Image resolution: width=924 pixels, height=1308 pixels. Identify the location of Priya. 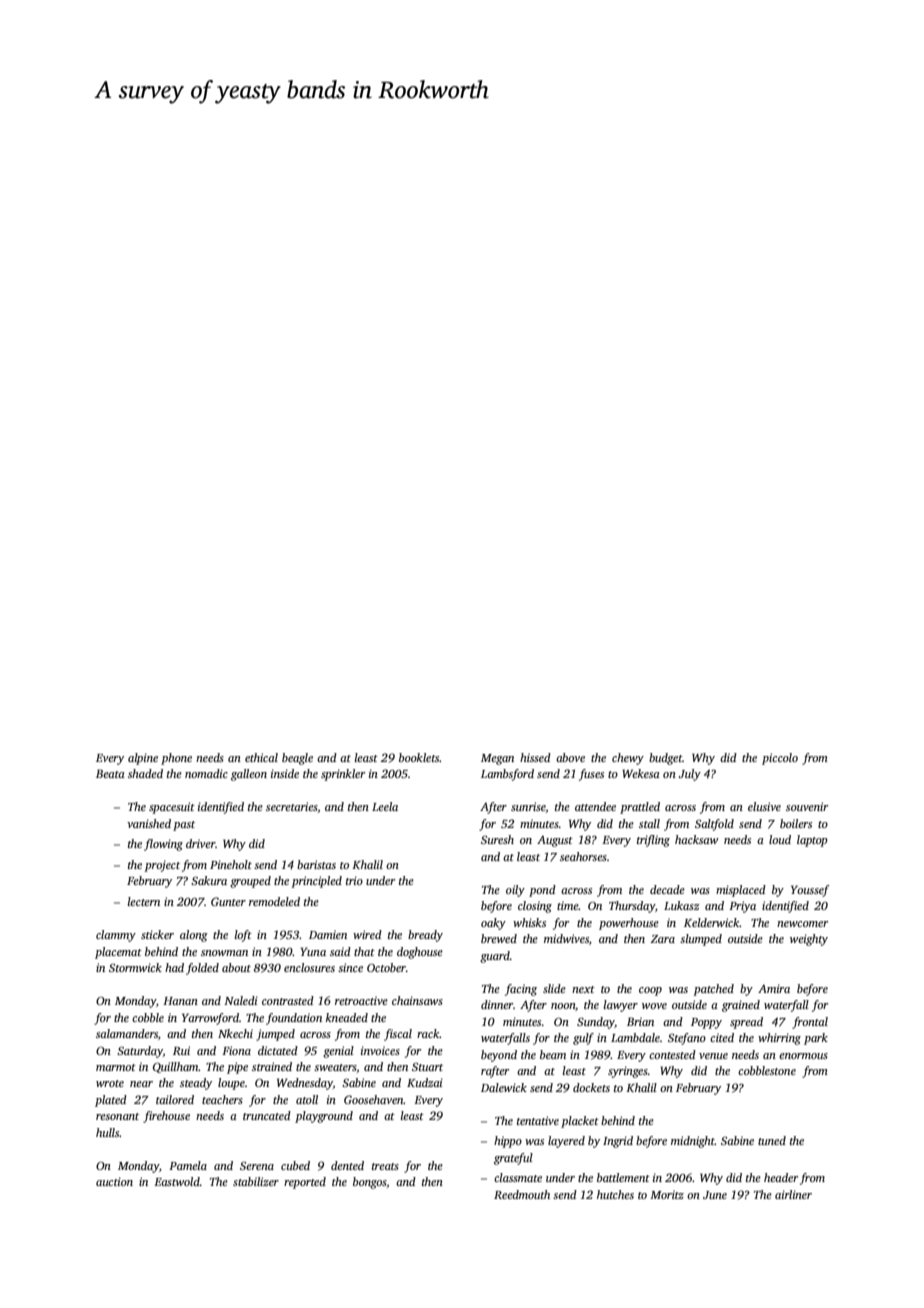
(742, 907).
